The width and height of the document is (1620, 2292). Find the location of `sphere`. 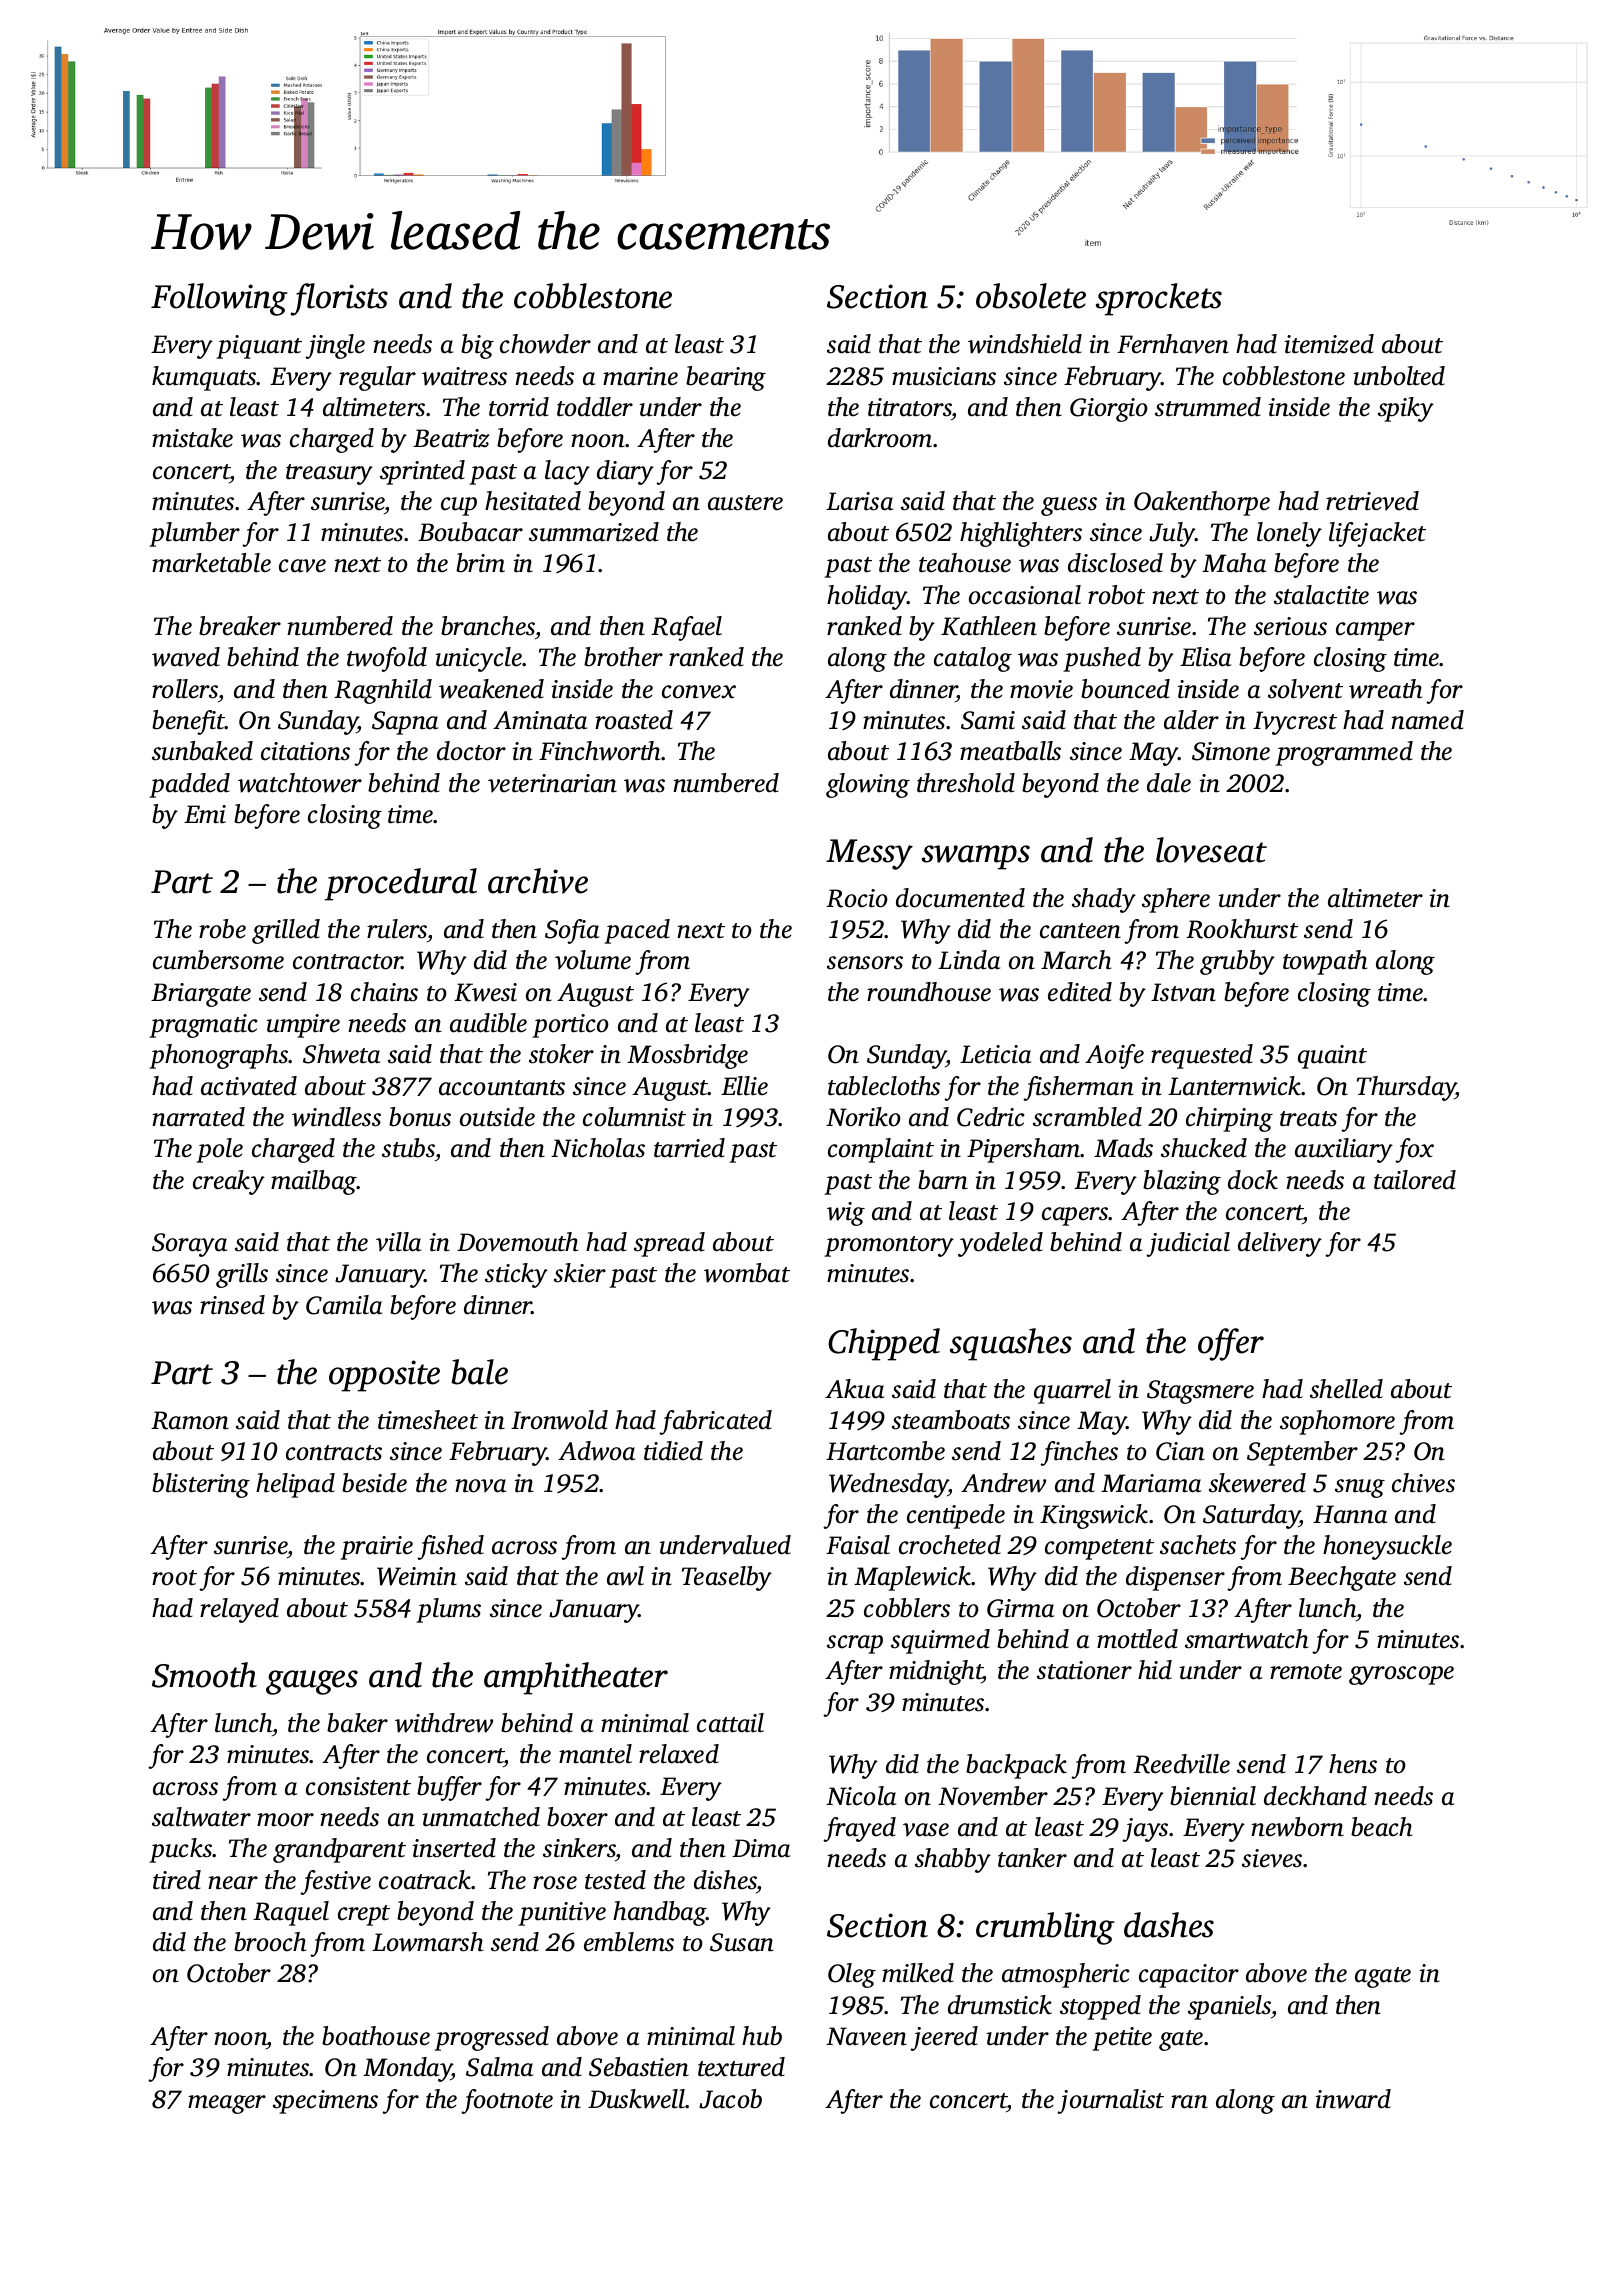

sphere is located at coordinates (1176, 900).
